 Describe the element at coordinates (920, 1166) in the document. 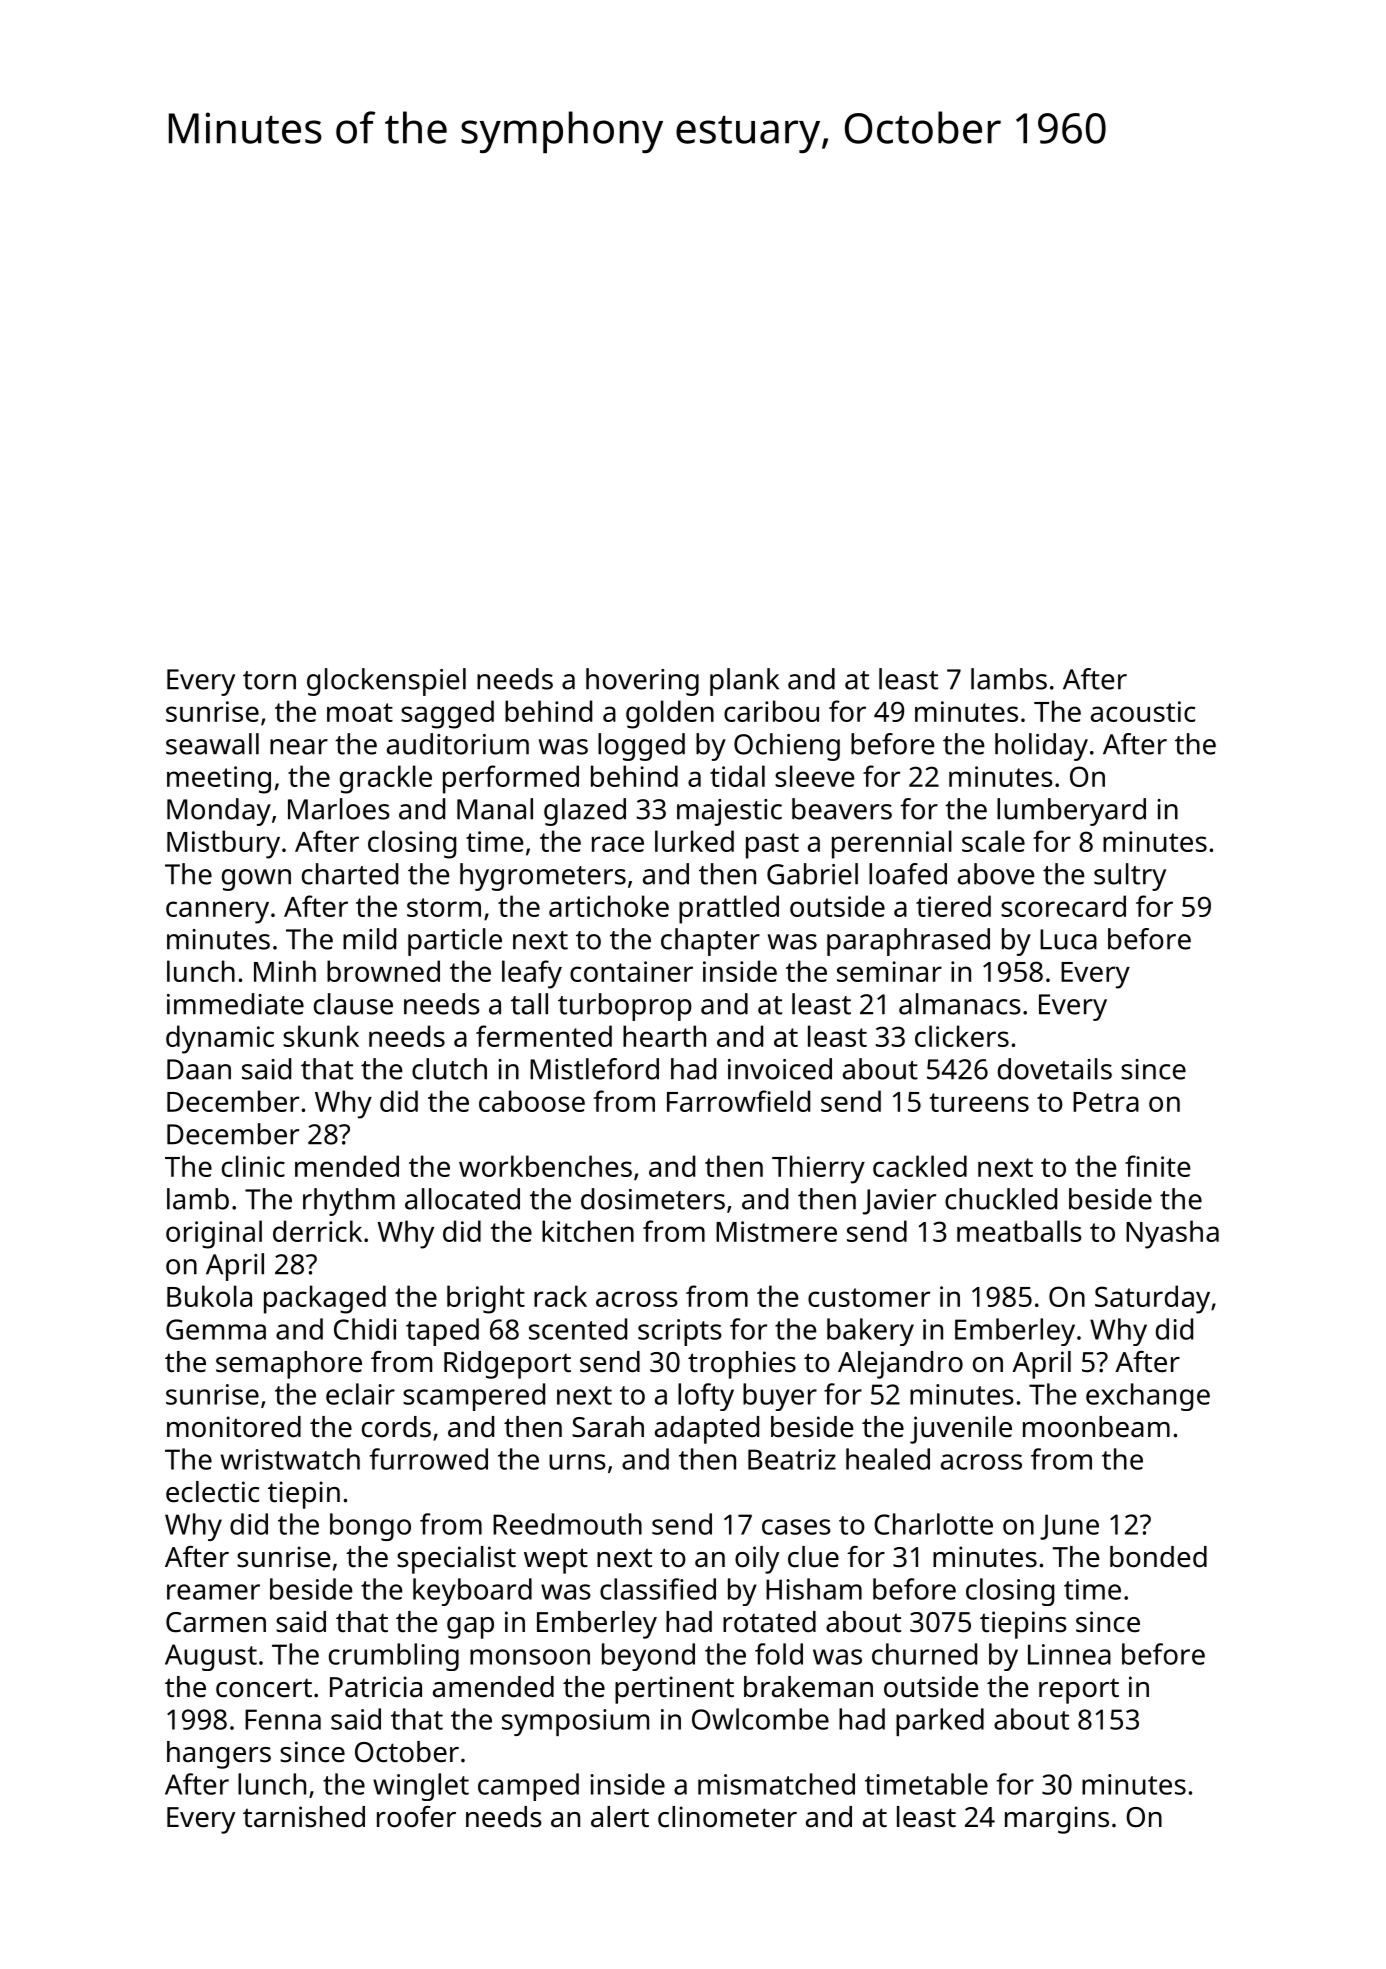

I see `cackled` at that location.
